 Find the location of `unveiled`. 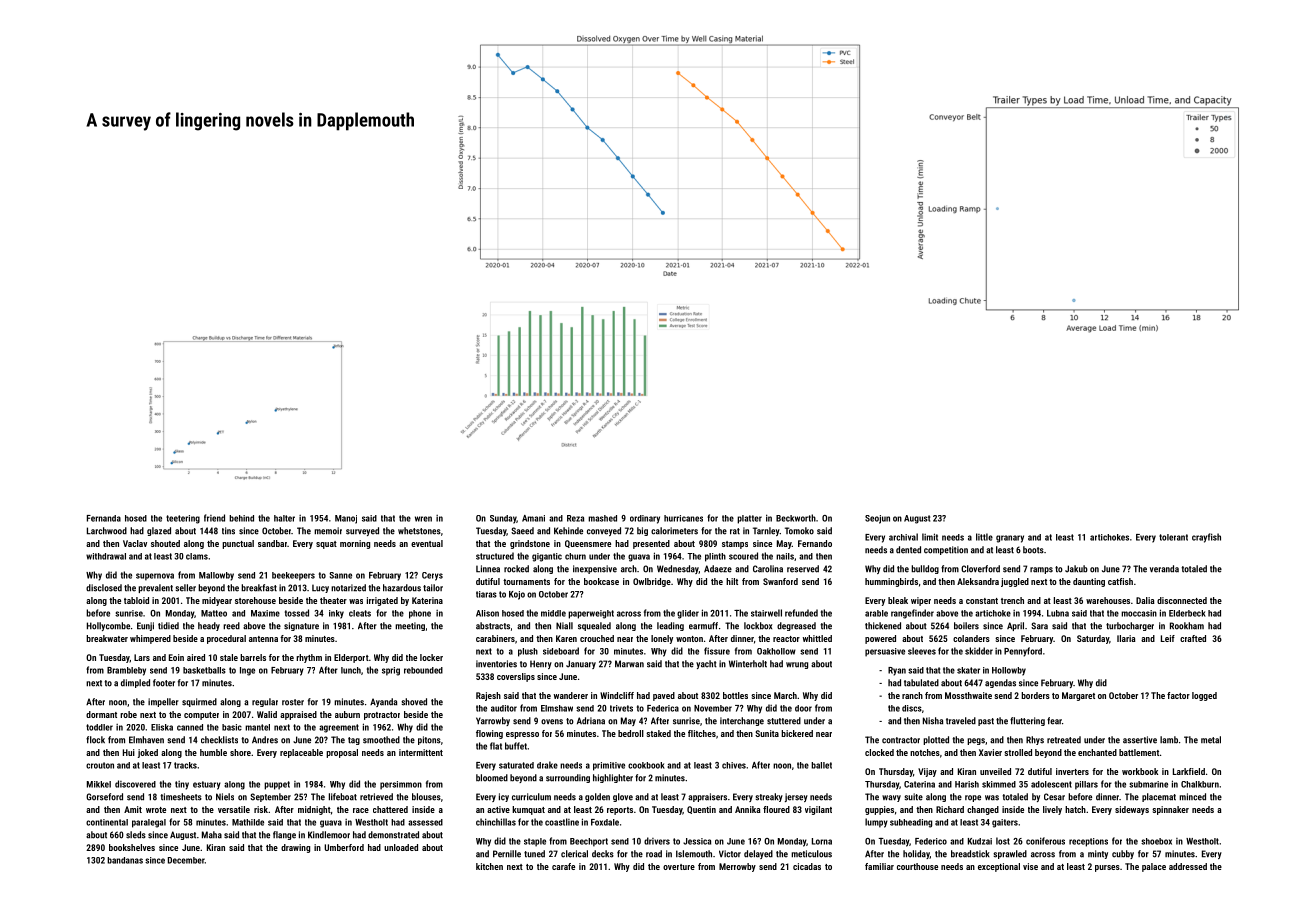

unveiled is located at coordinates (995, 771).
